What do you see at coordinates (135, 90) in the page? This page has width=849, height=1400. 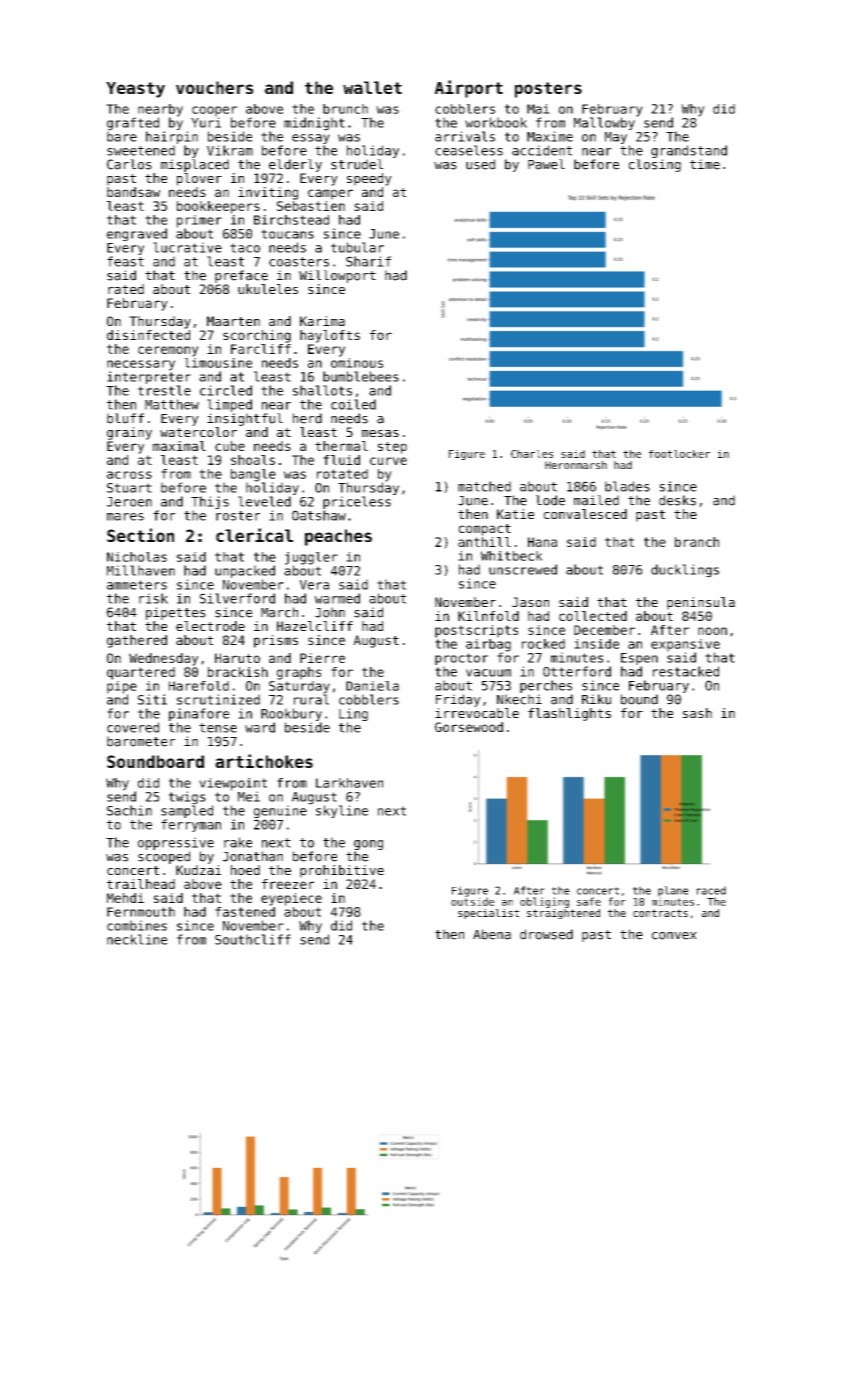 I see `Yeasty` at bounding box center [135, 90].
